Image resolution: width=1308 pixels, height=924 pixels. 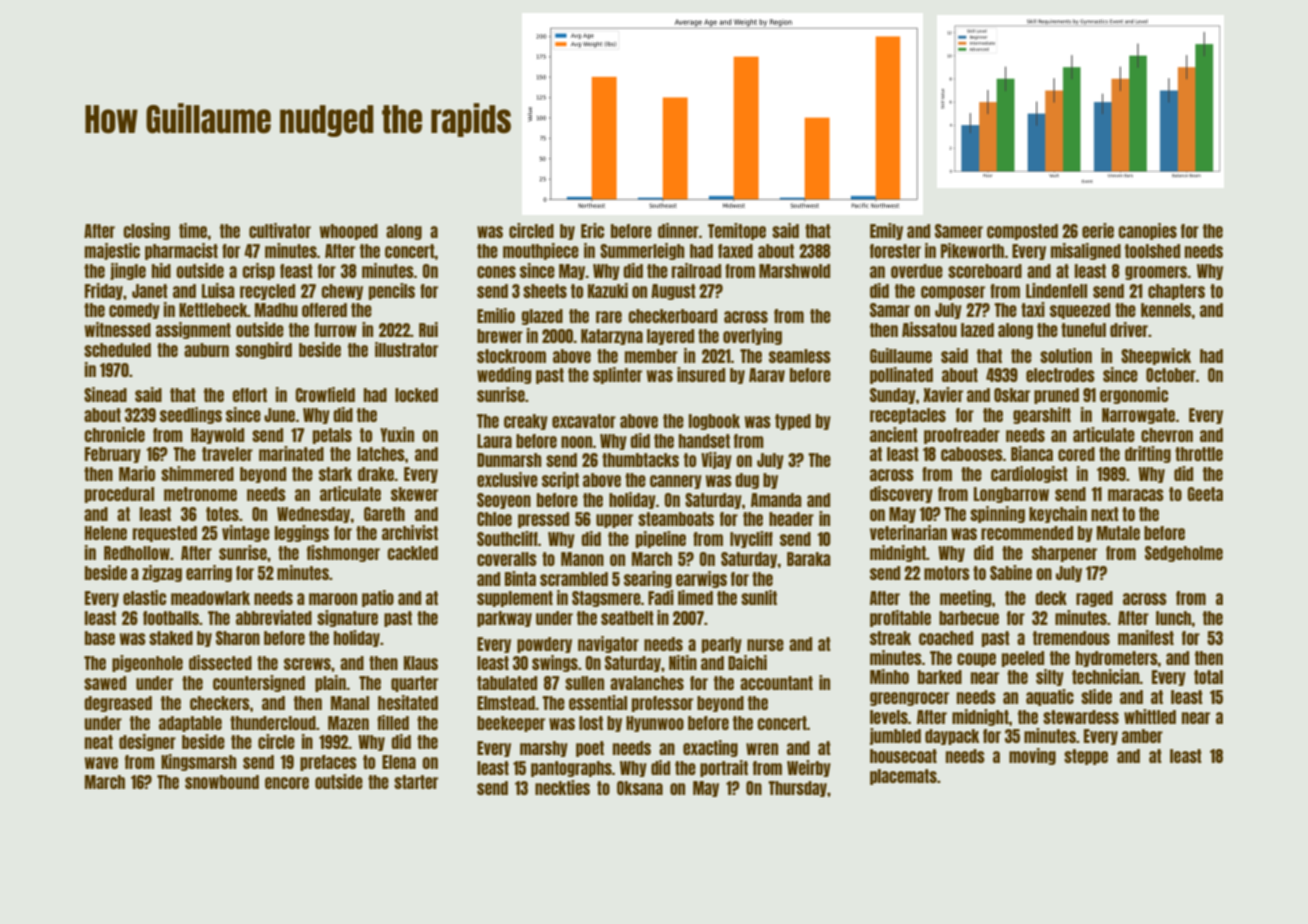 I want to click on Geeta, so click(x=1205, y=494).
